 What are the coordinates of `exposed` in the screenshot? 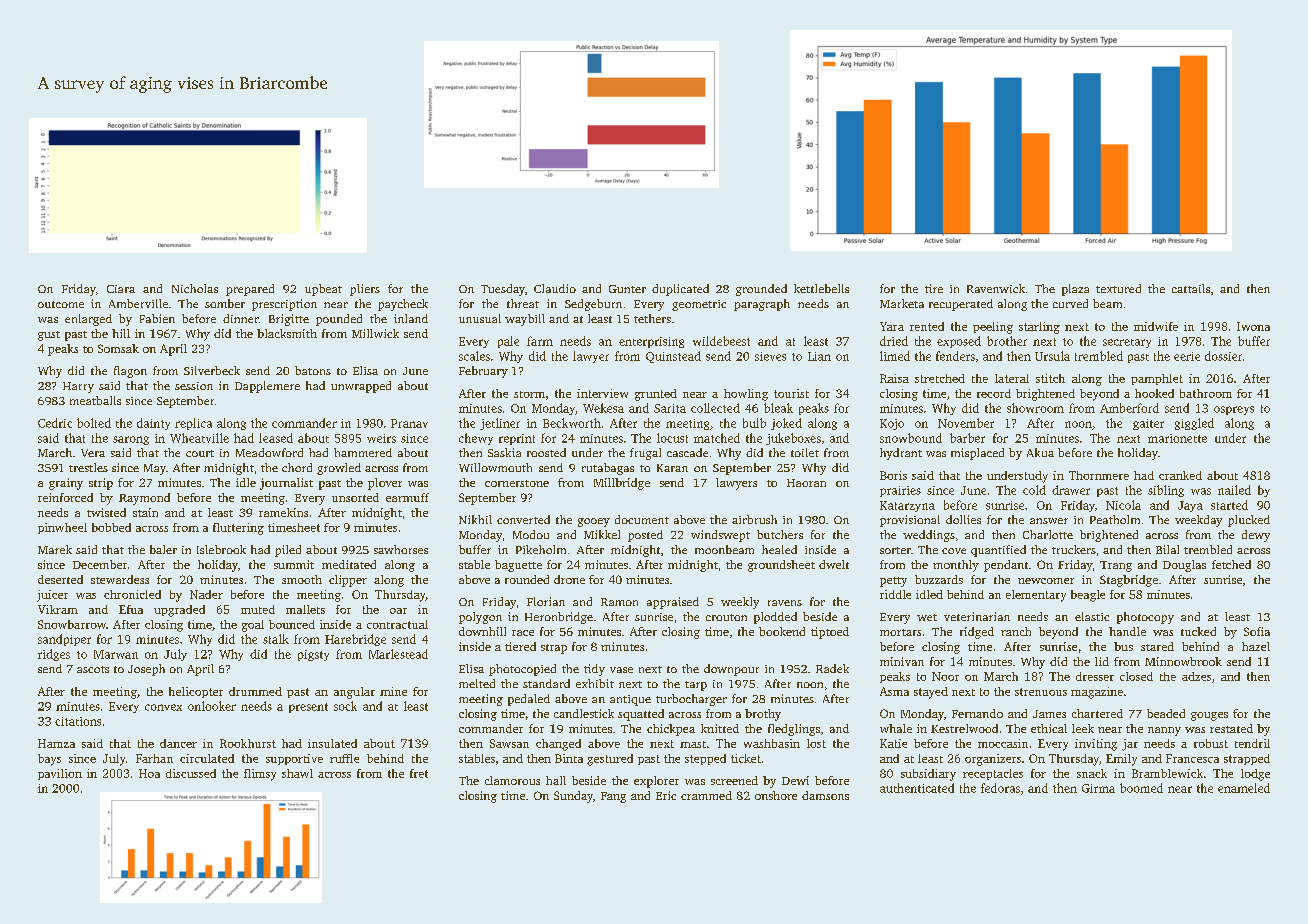 It's located at (959, 342).
